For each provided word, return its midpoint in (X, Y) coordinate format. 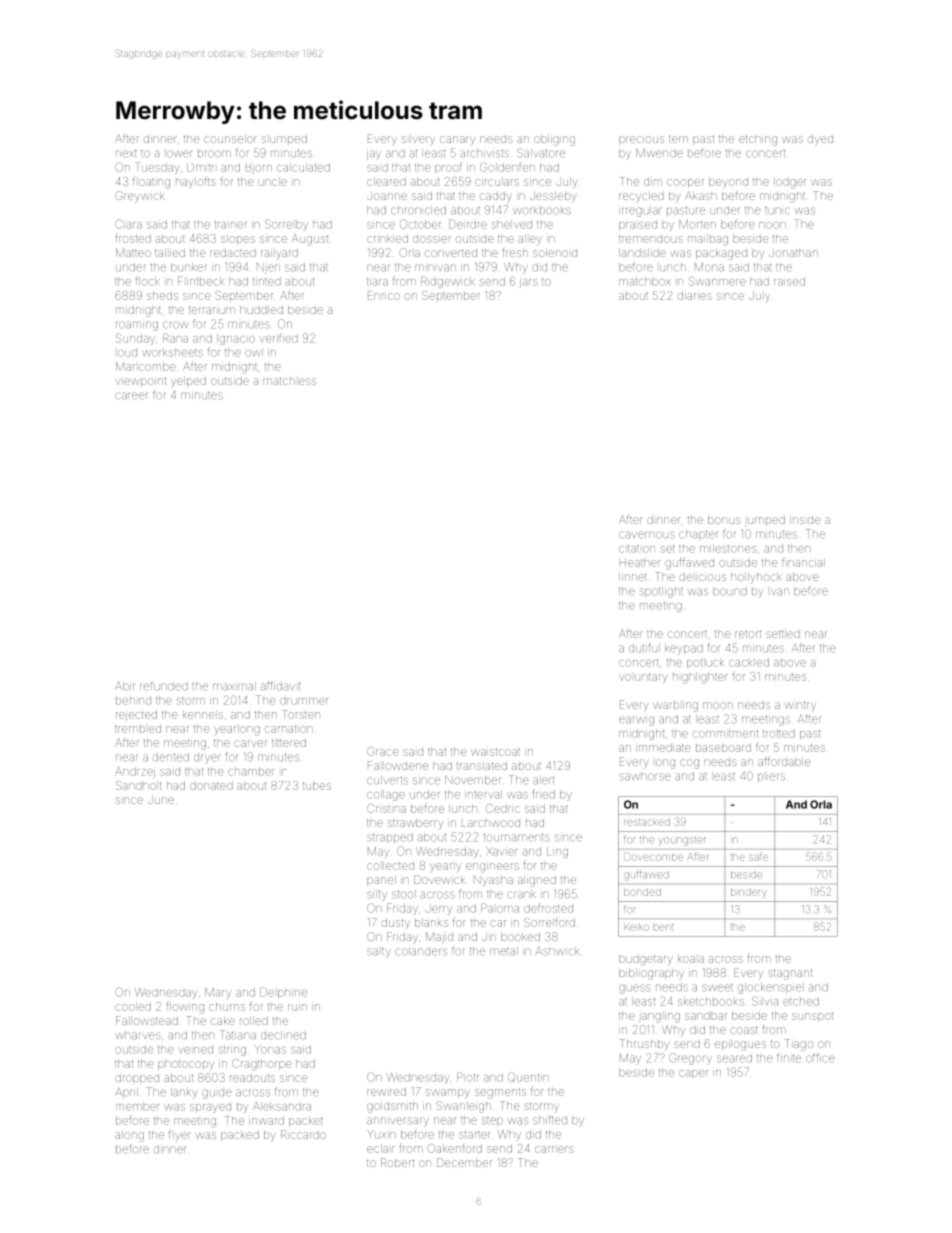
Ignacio (236, 339)
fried (544, 794)
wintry (800, 705)
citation (637, 549)
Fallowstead (147, 1020)
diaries (695, 295)
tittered (289, 743)
